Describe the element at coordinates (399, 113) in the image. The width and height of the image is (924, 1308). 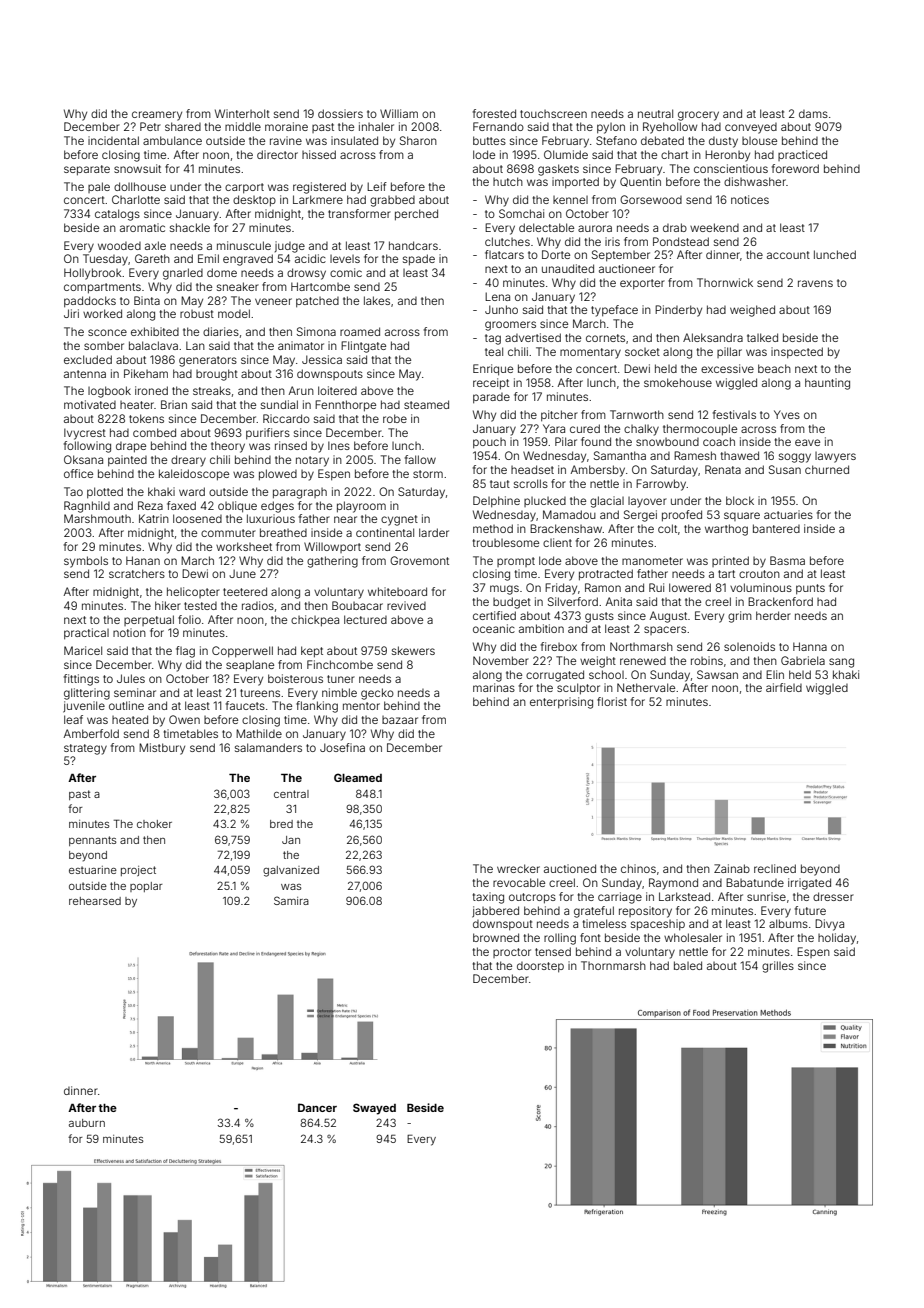
I see `William` at that location.
